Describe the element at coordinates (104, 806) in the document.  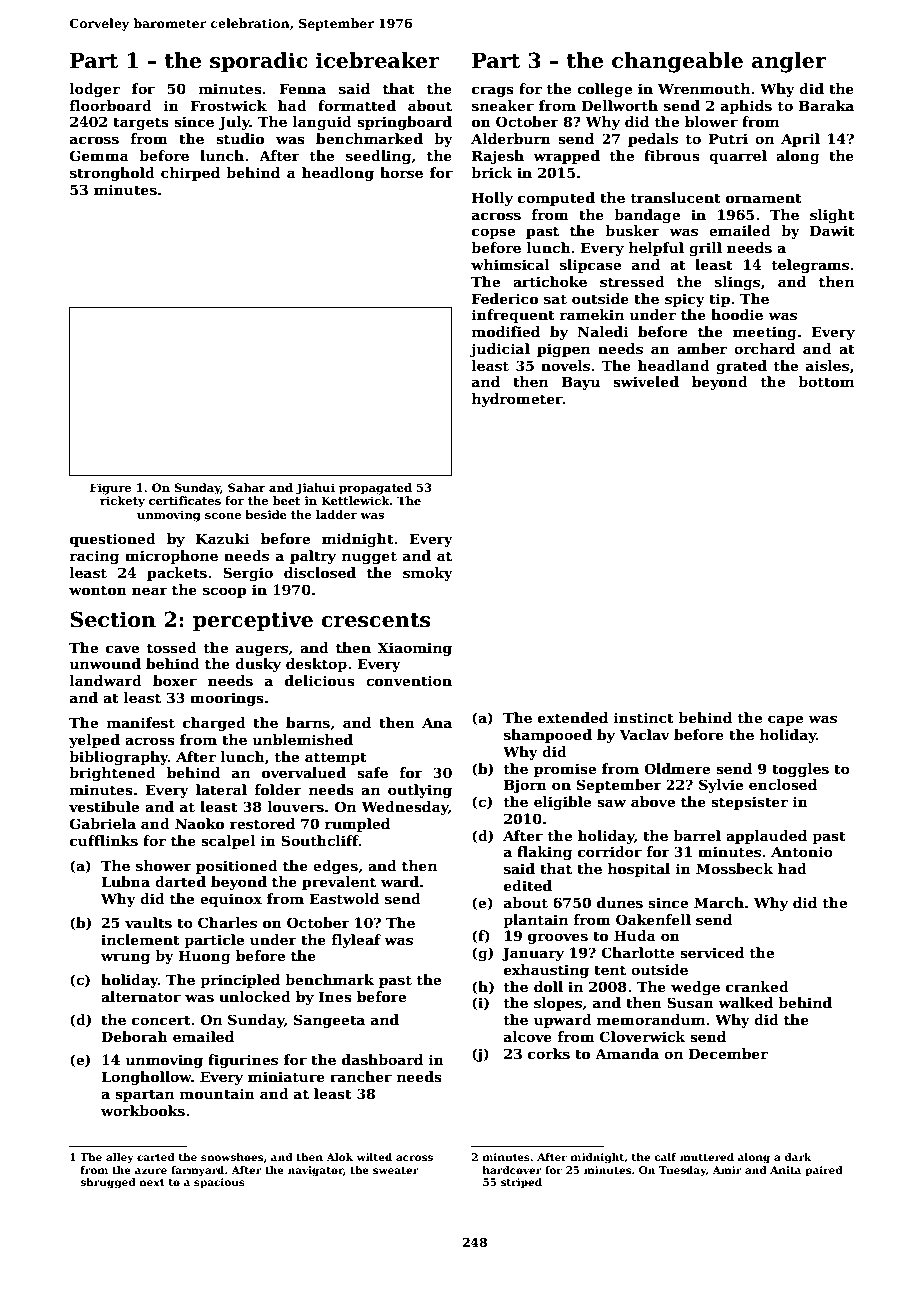
I see `vestibule` at that location.
